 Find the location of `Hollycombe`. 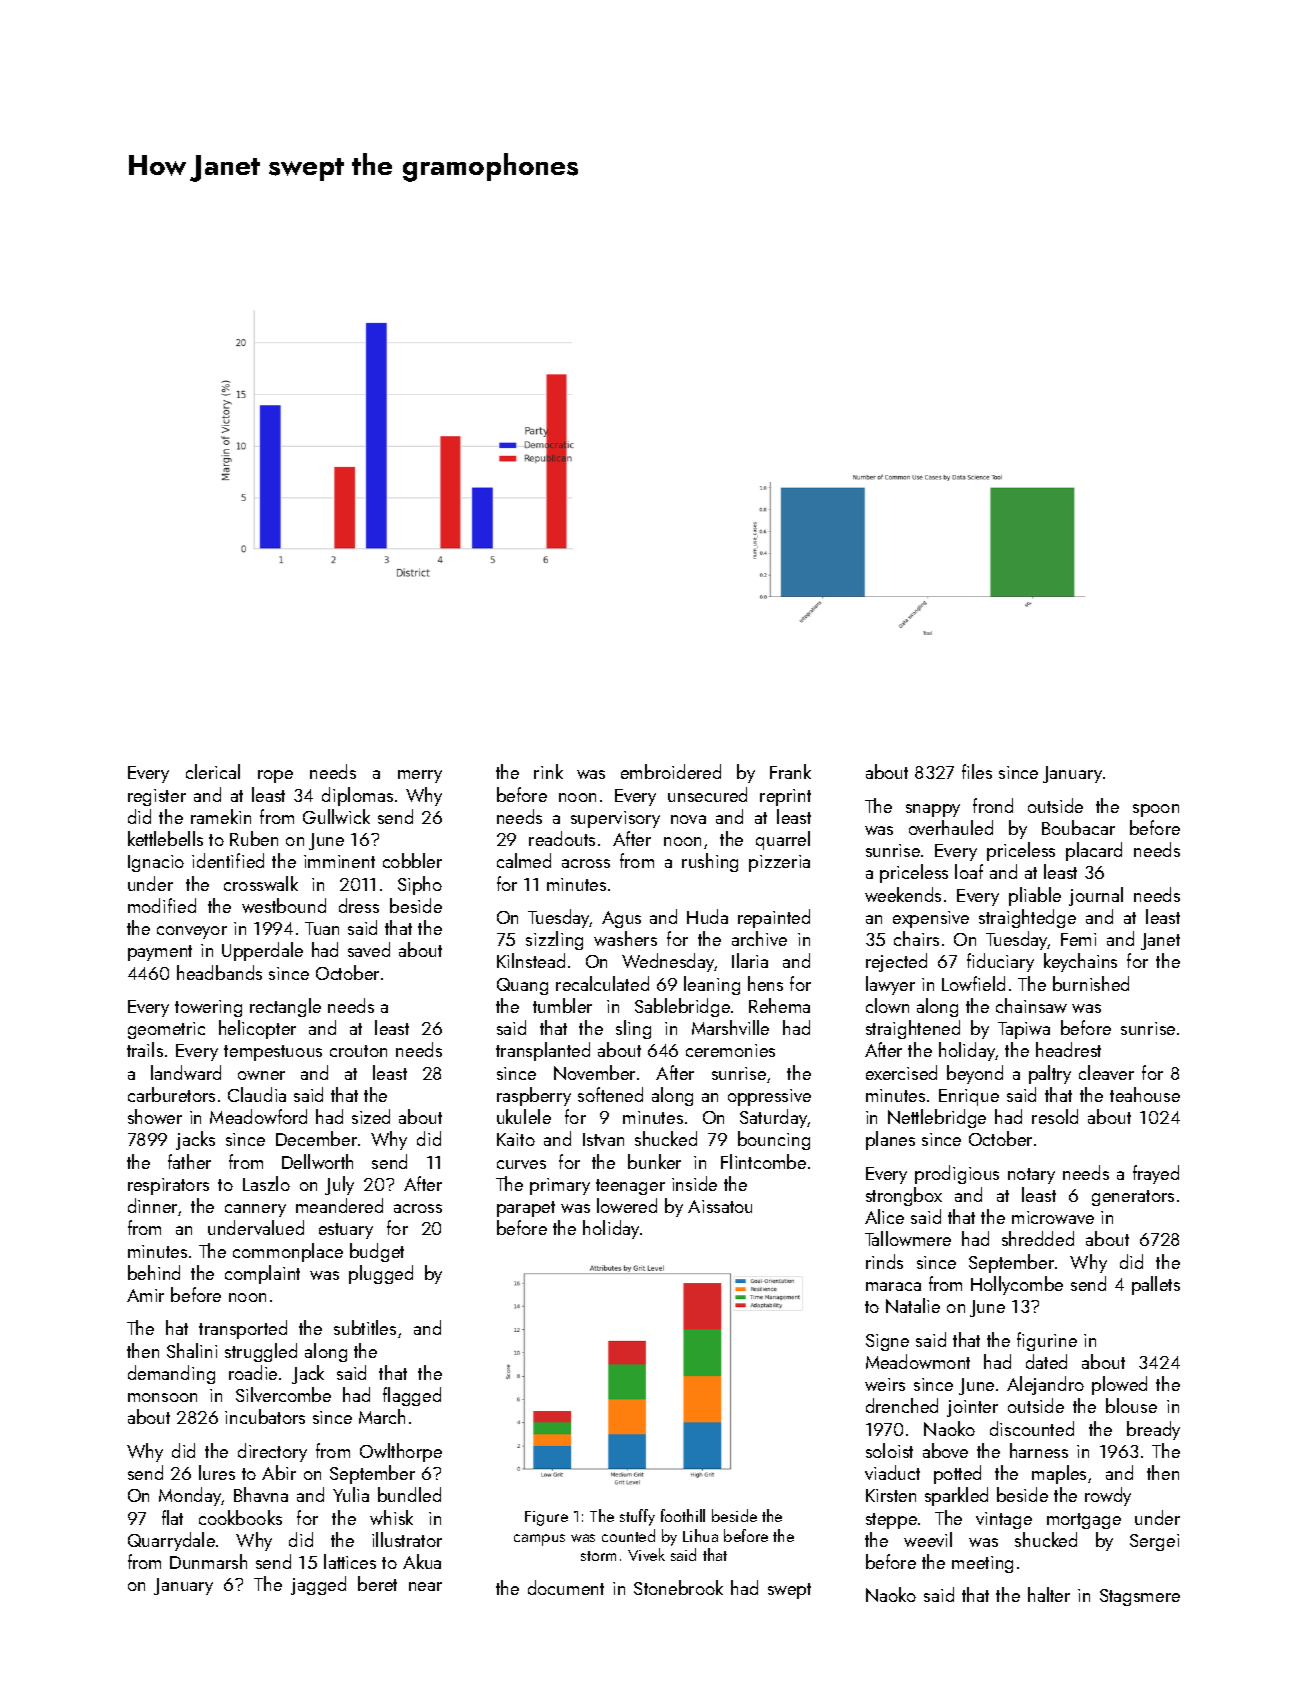

Hollycombe is located at coordinates (1017, 1285).
